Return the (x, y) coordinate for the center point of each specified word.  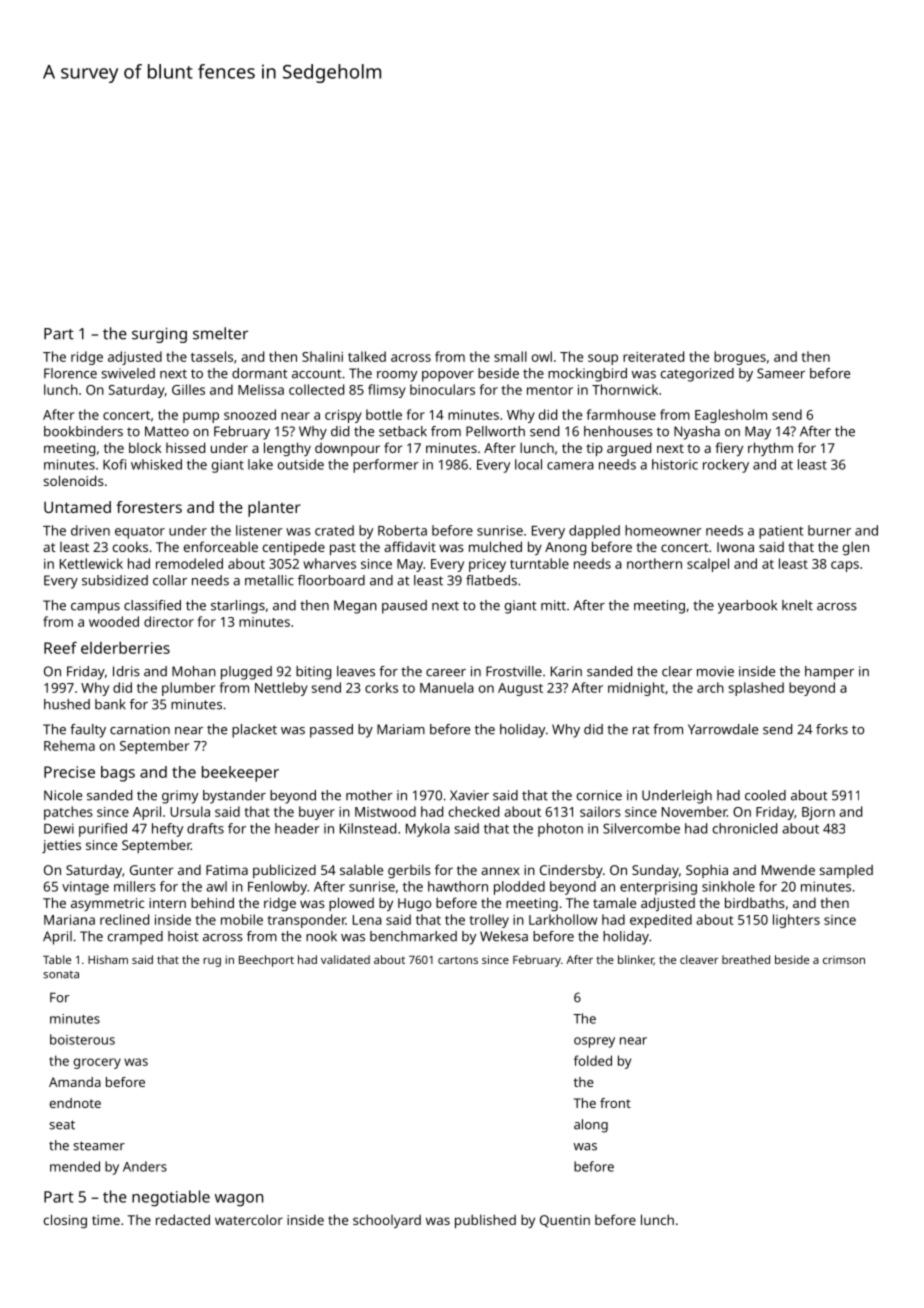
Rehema (69, 745)
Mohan (194, 671)
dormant (260, 373)
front (615, 1103)
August (520, 689)
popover (448, 376)
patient (781, 532)
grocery (97, 1063)
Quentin (565, 1221)
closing (65, 1221)
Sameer (781, 373)
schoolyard (387, 1221)
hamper (829, 673)
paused (404, 607)
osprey (594, 1042)
